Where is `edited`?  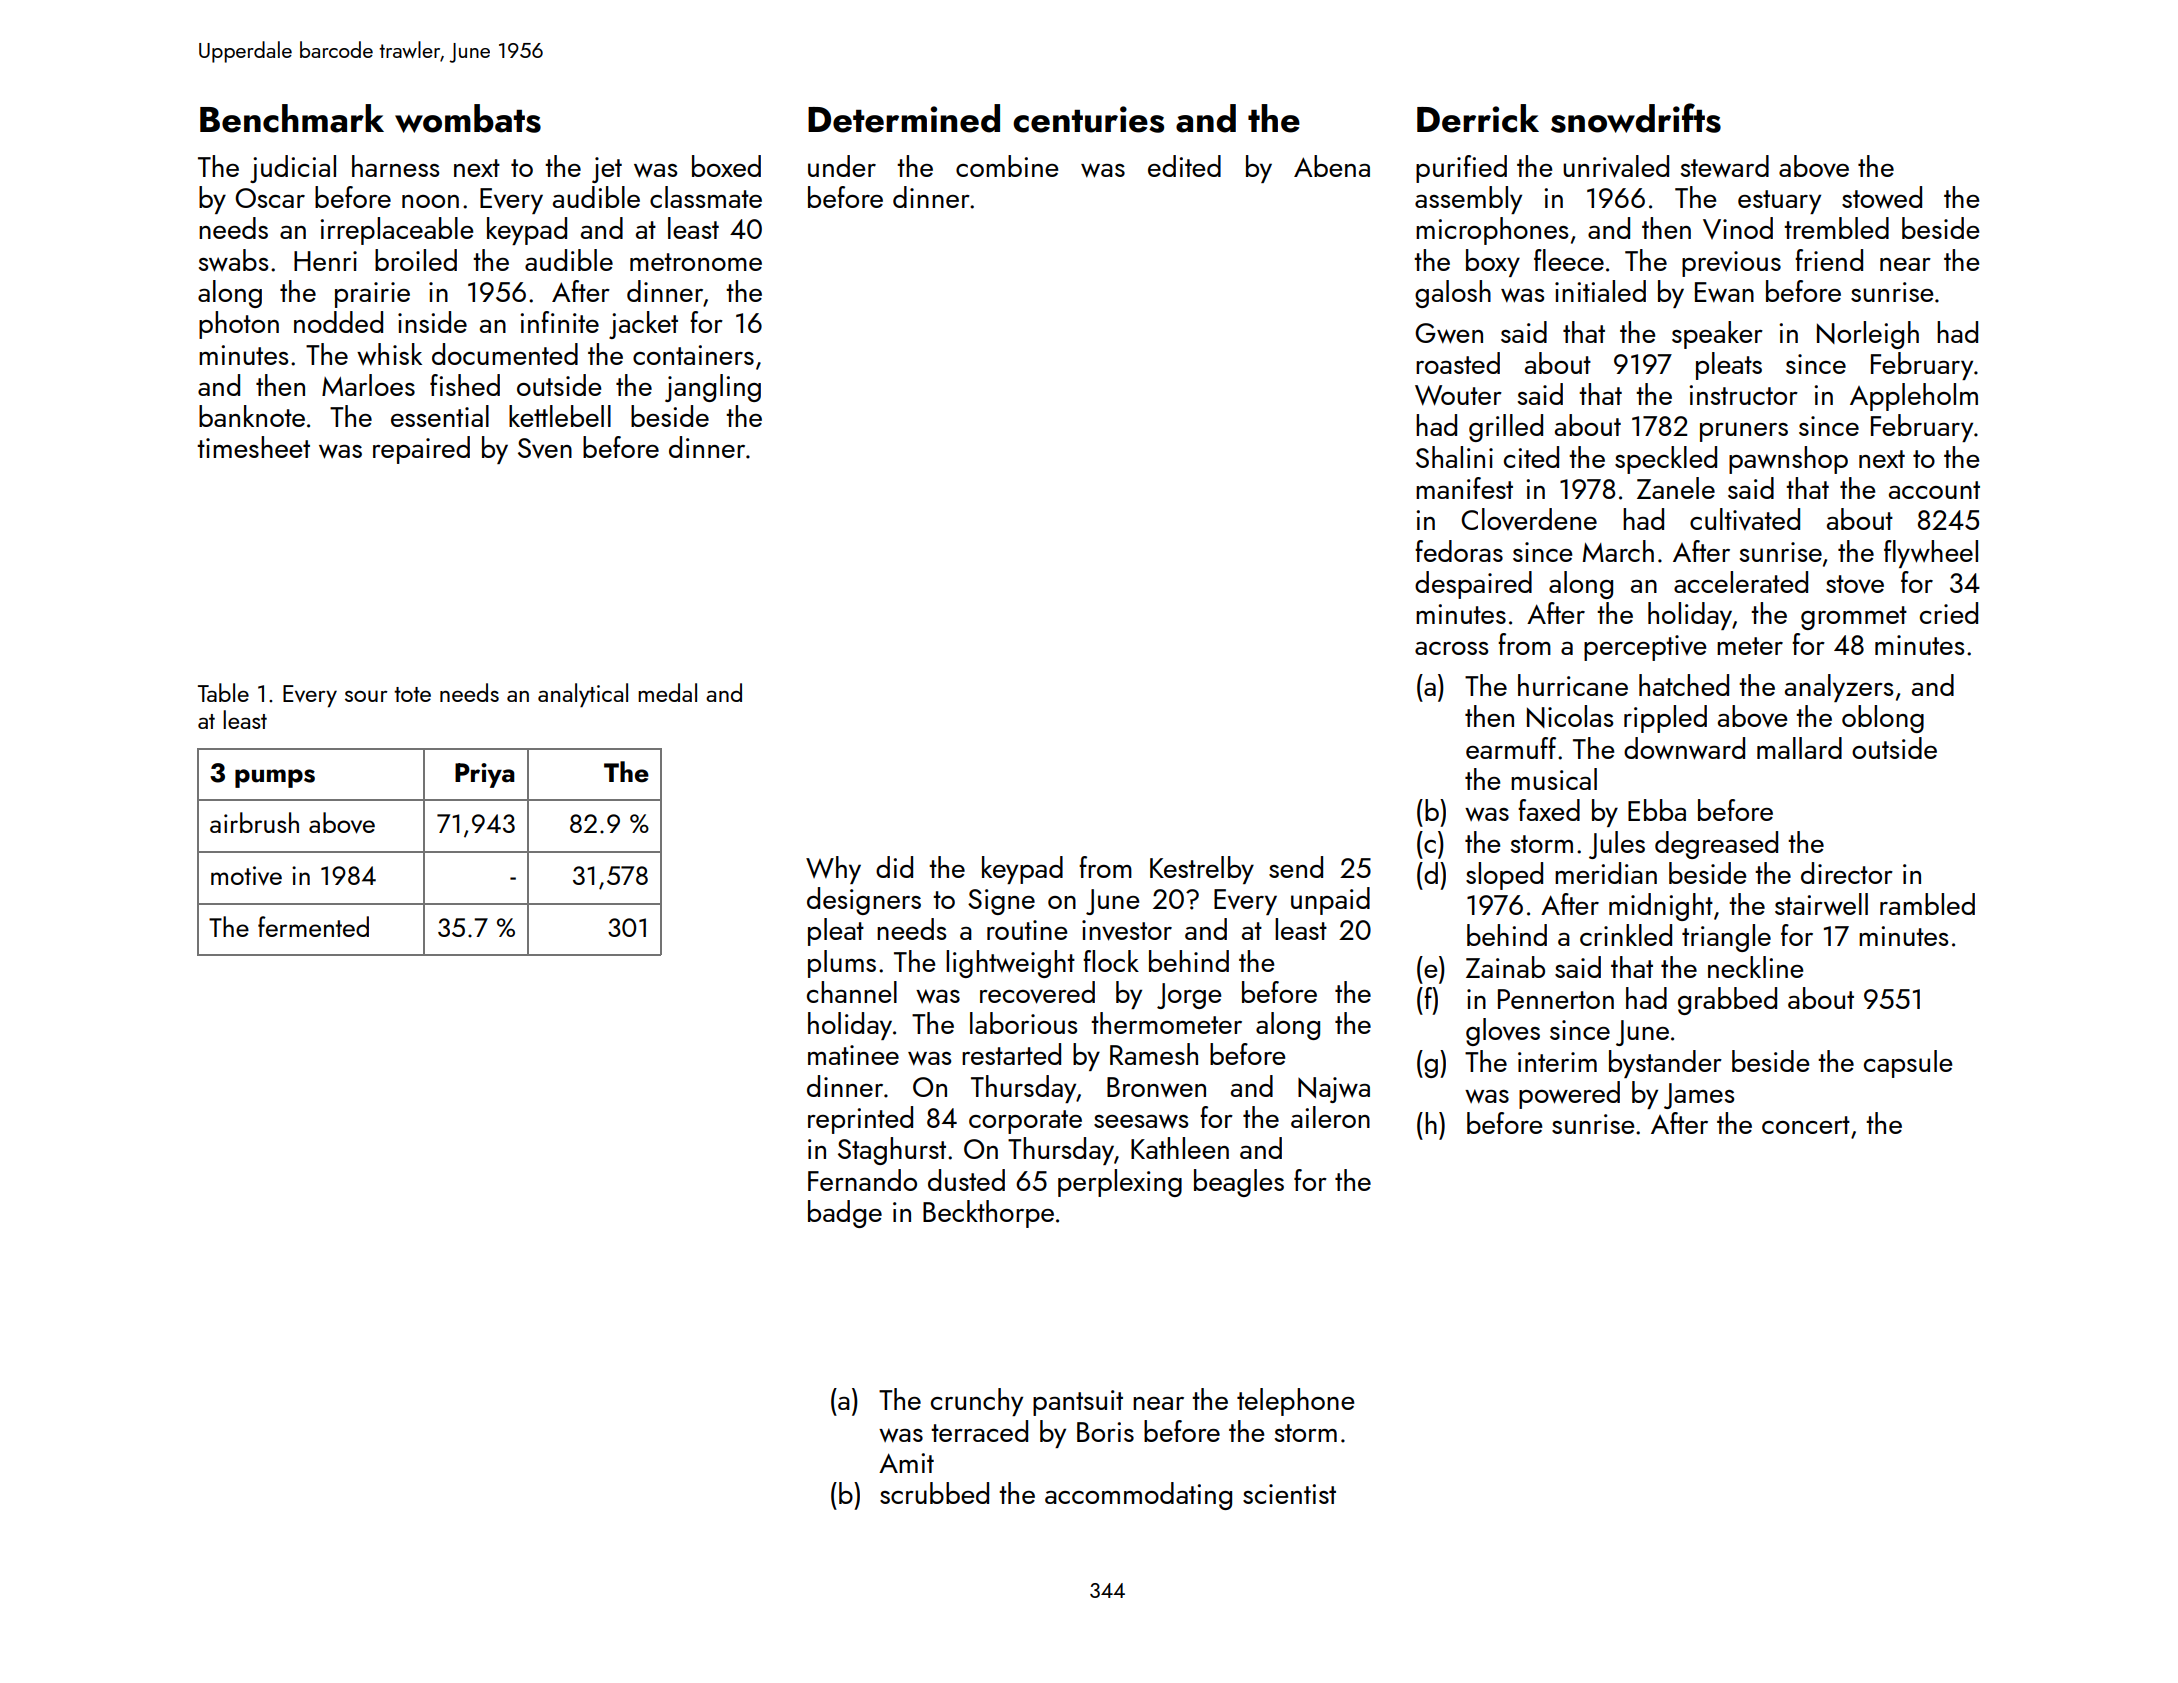
edited is located at coordinates (1184, 166).
